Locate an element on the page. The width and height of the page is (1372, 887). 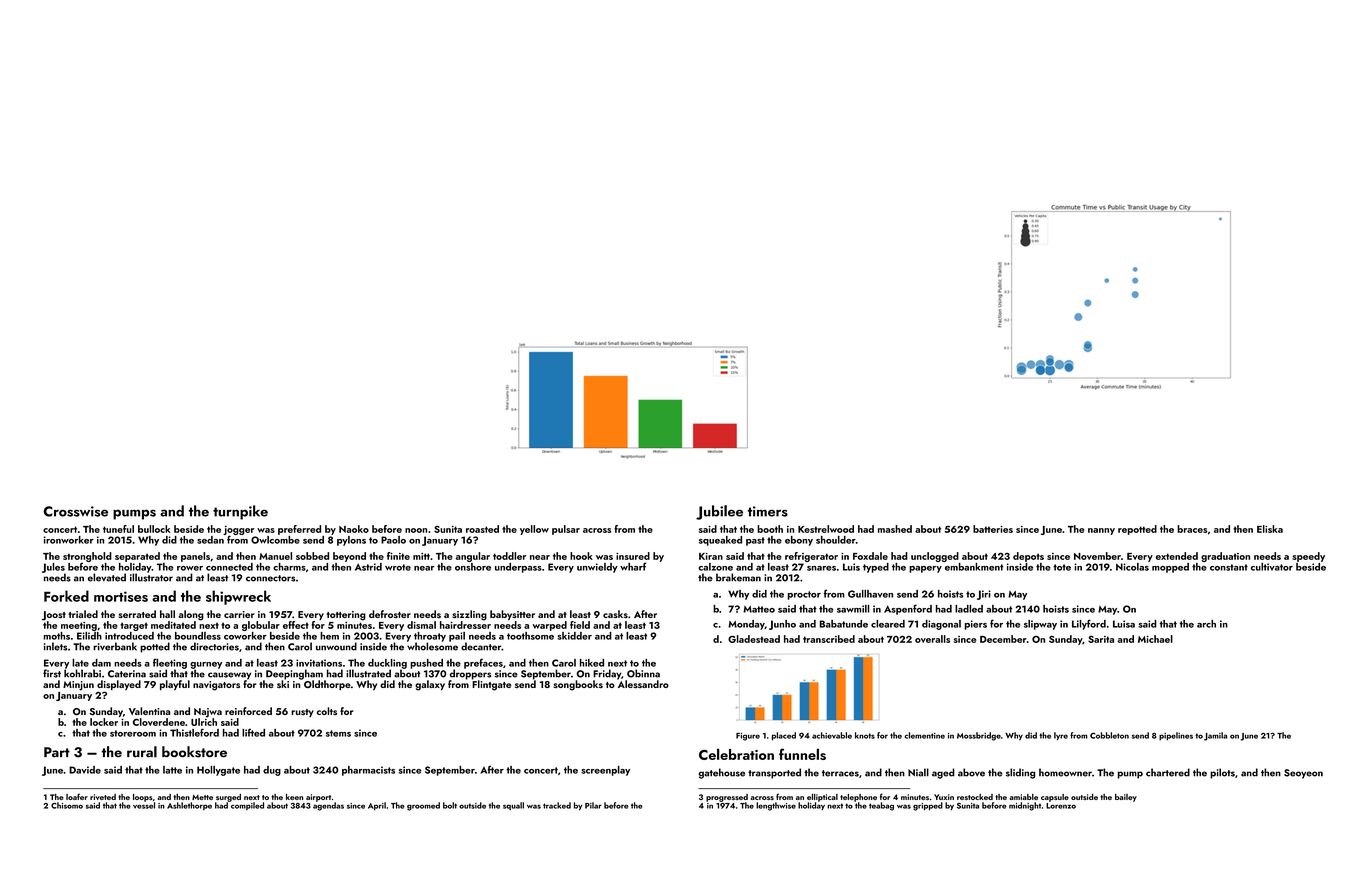
Jamila is located at coordinates (1215, 736).
